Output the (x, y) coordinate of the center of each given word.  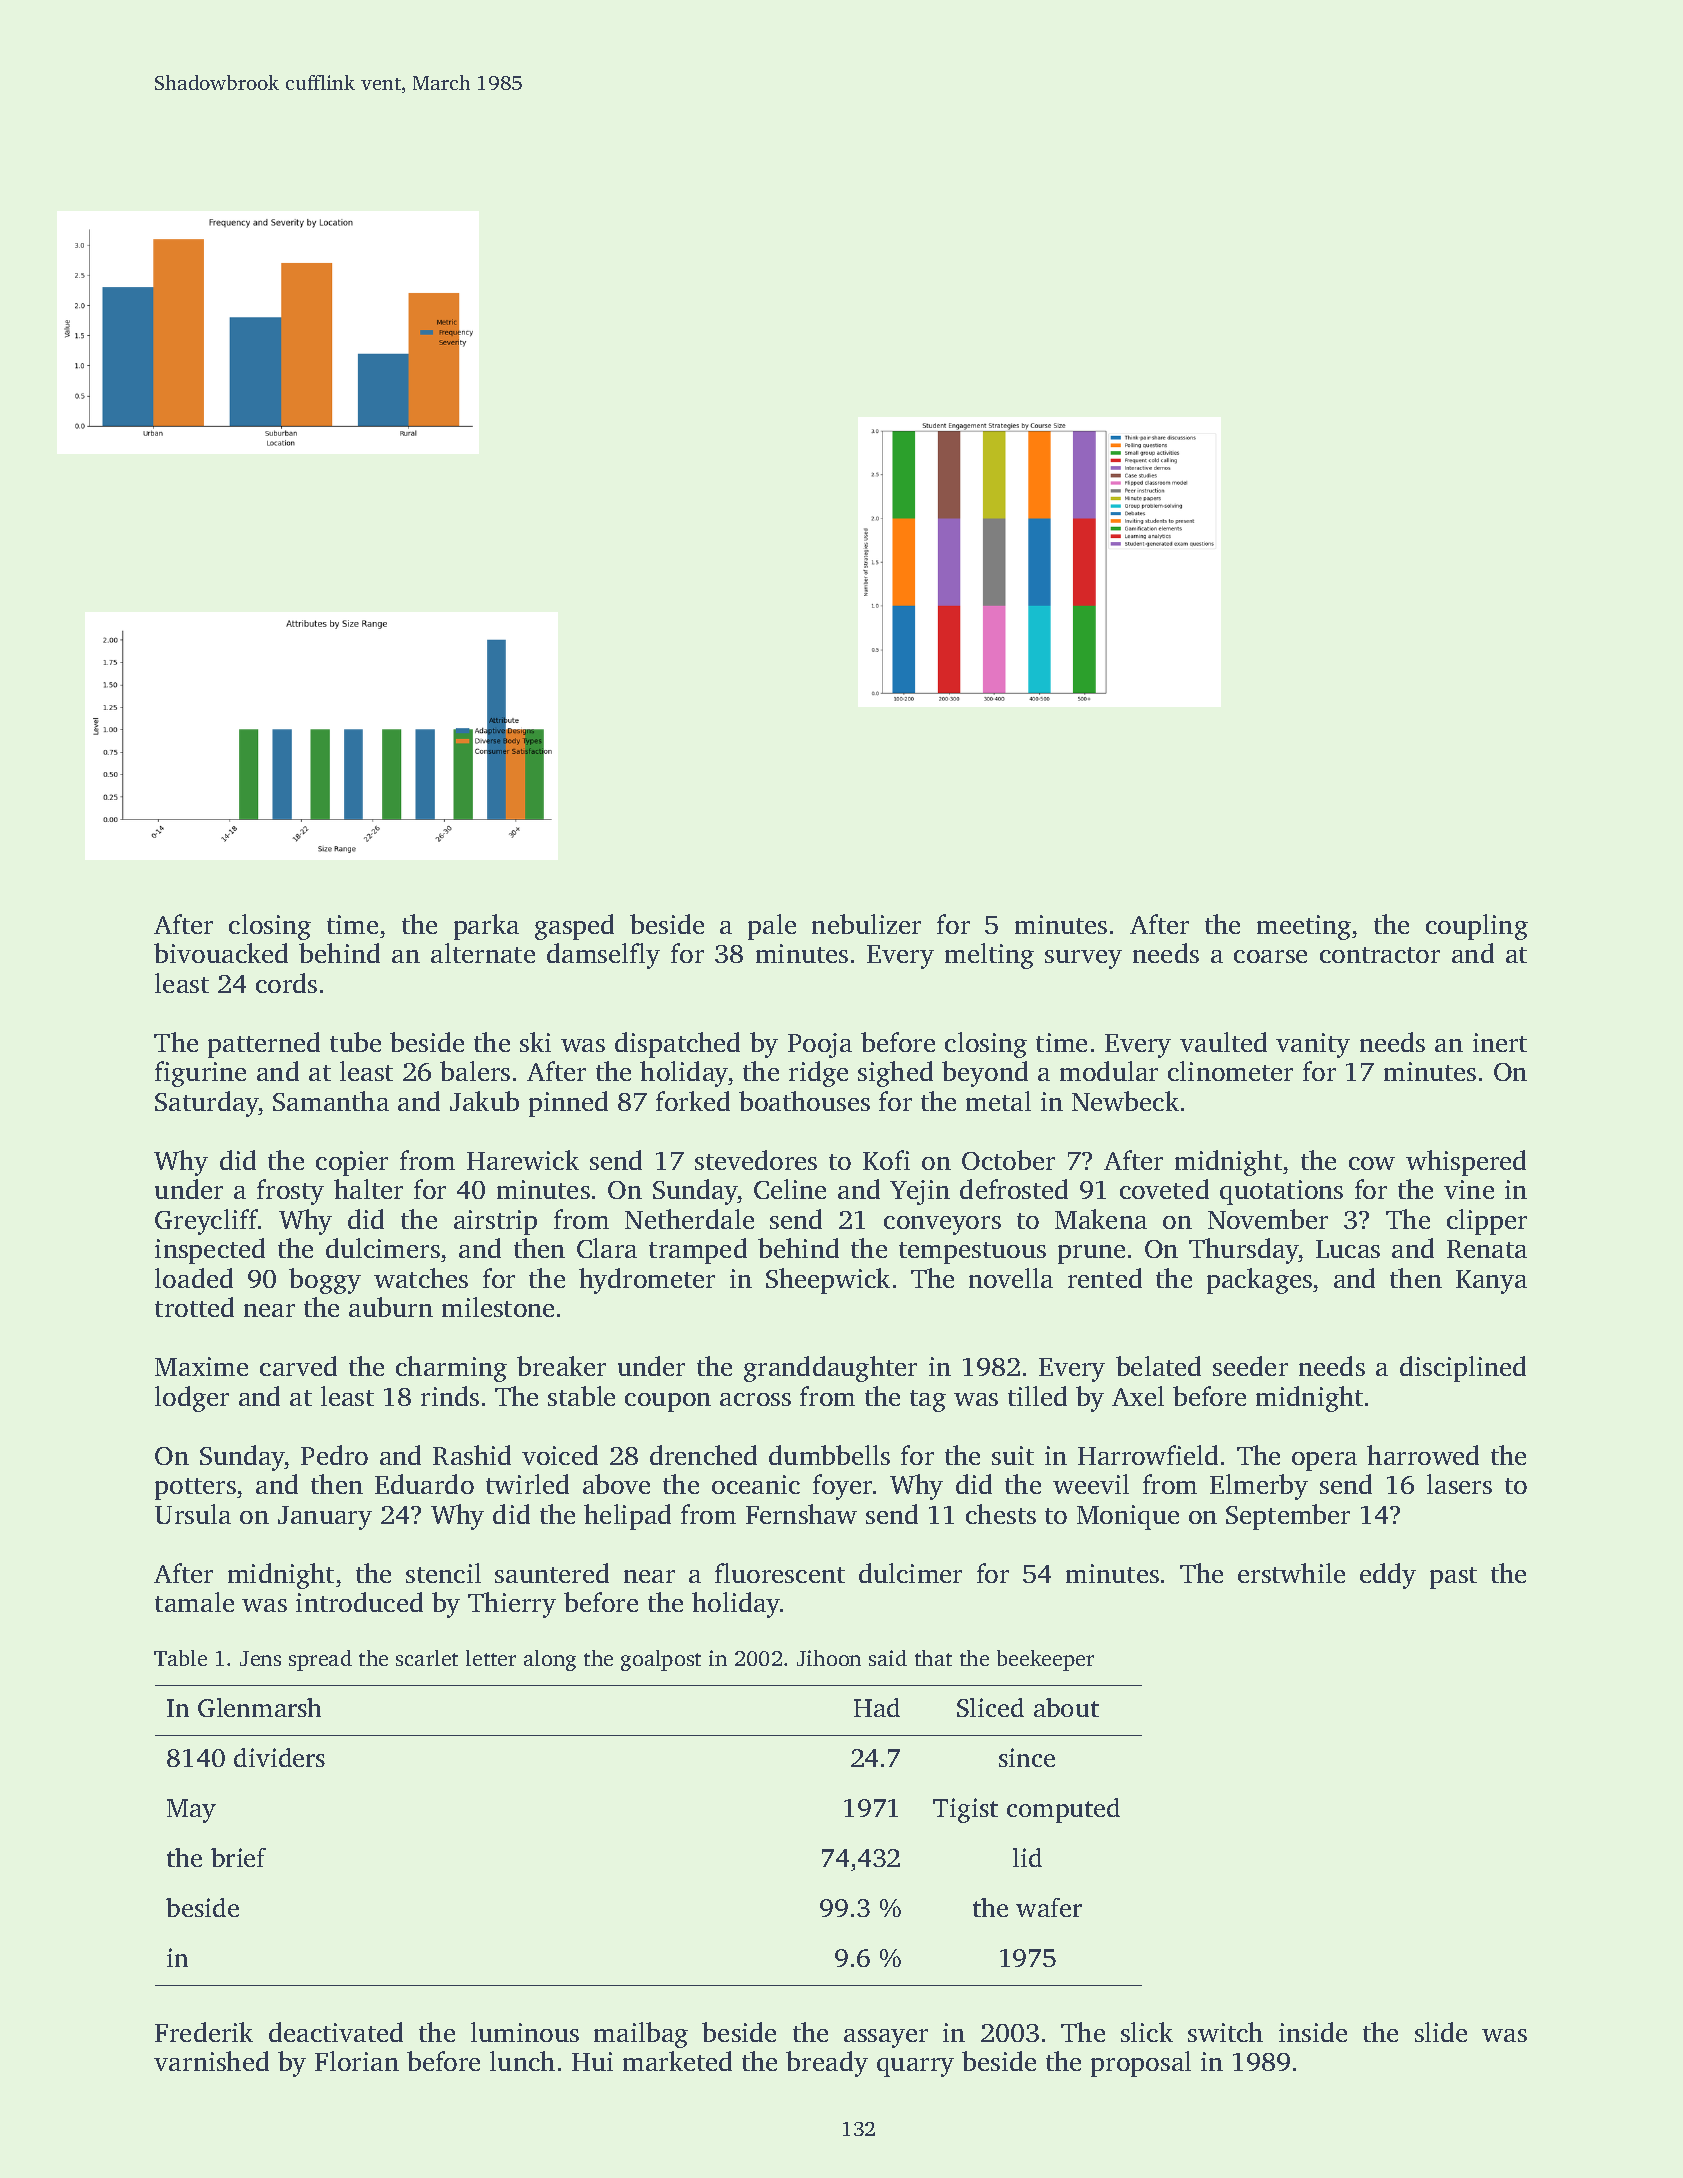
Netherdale (689, 1219)
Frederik (204, 2032)
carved (298, 1366)
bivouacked (221, 953)
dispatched (677, 1045)
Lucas (1348, 1249)
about (1066, 1707)
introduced (359, 1602)
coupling (1477, 927)
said (888, 1658)
